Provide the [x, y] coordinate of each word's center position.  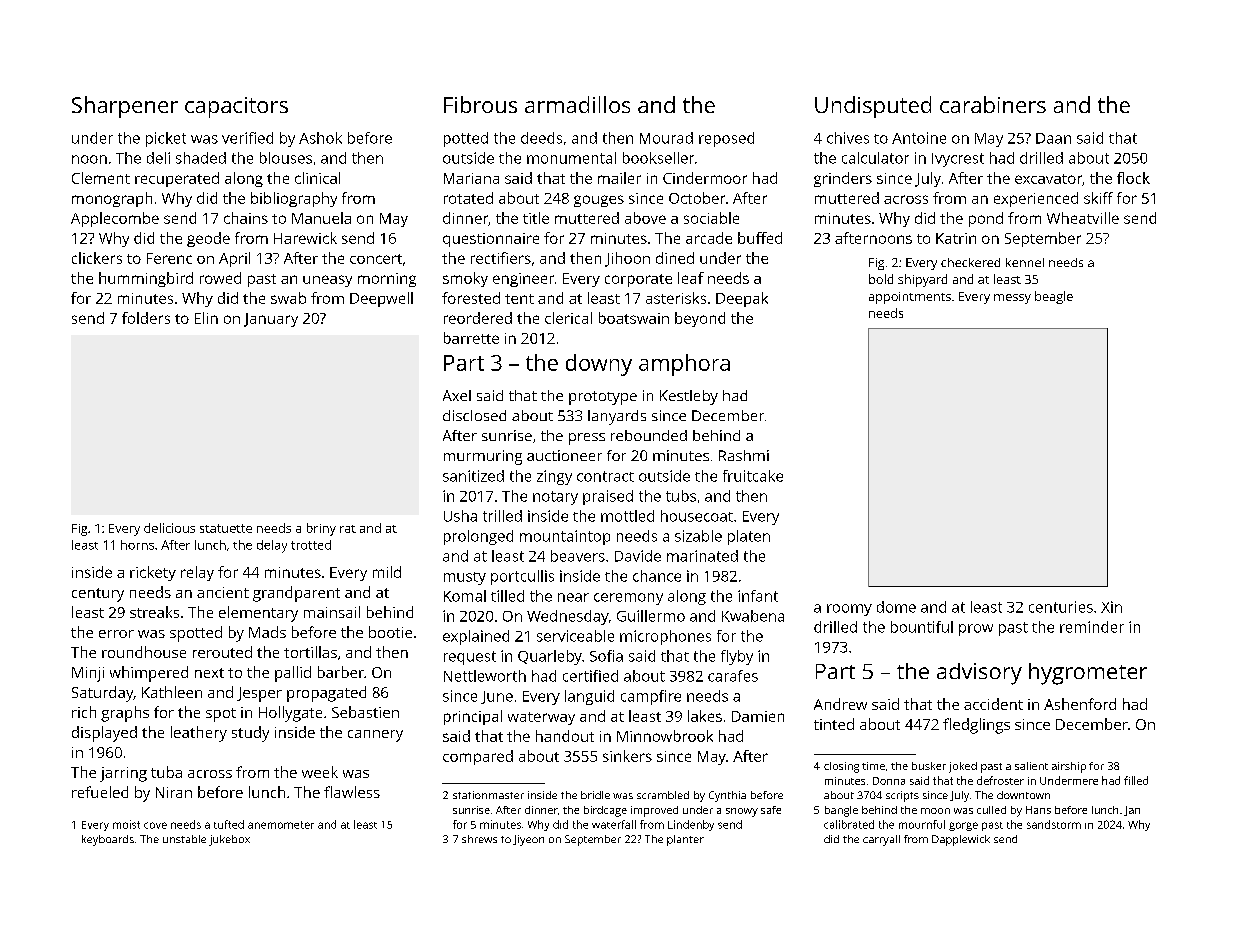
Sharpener [125, 107]
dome [896, 607]
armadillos [577, 104]
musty [465, 578]
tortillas [310, 652]
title [536, 218]
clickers [97, 258]
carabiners [993, 104]
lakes [705, 716]
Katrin [956, 238]
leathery [199, 734]
